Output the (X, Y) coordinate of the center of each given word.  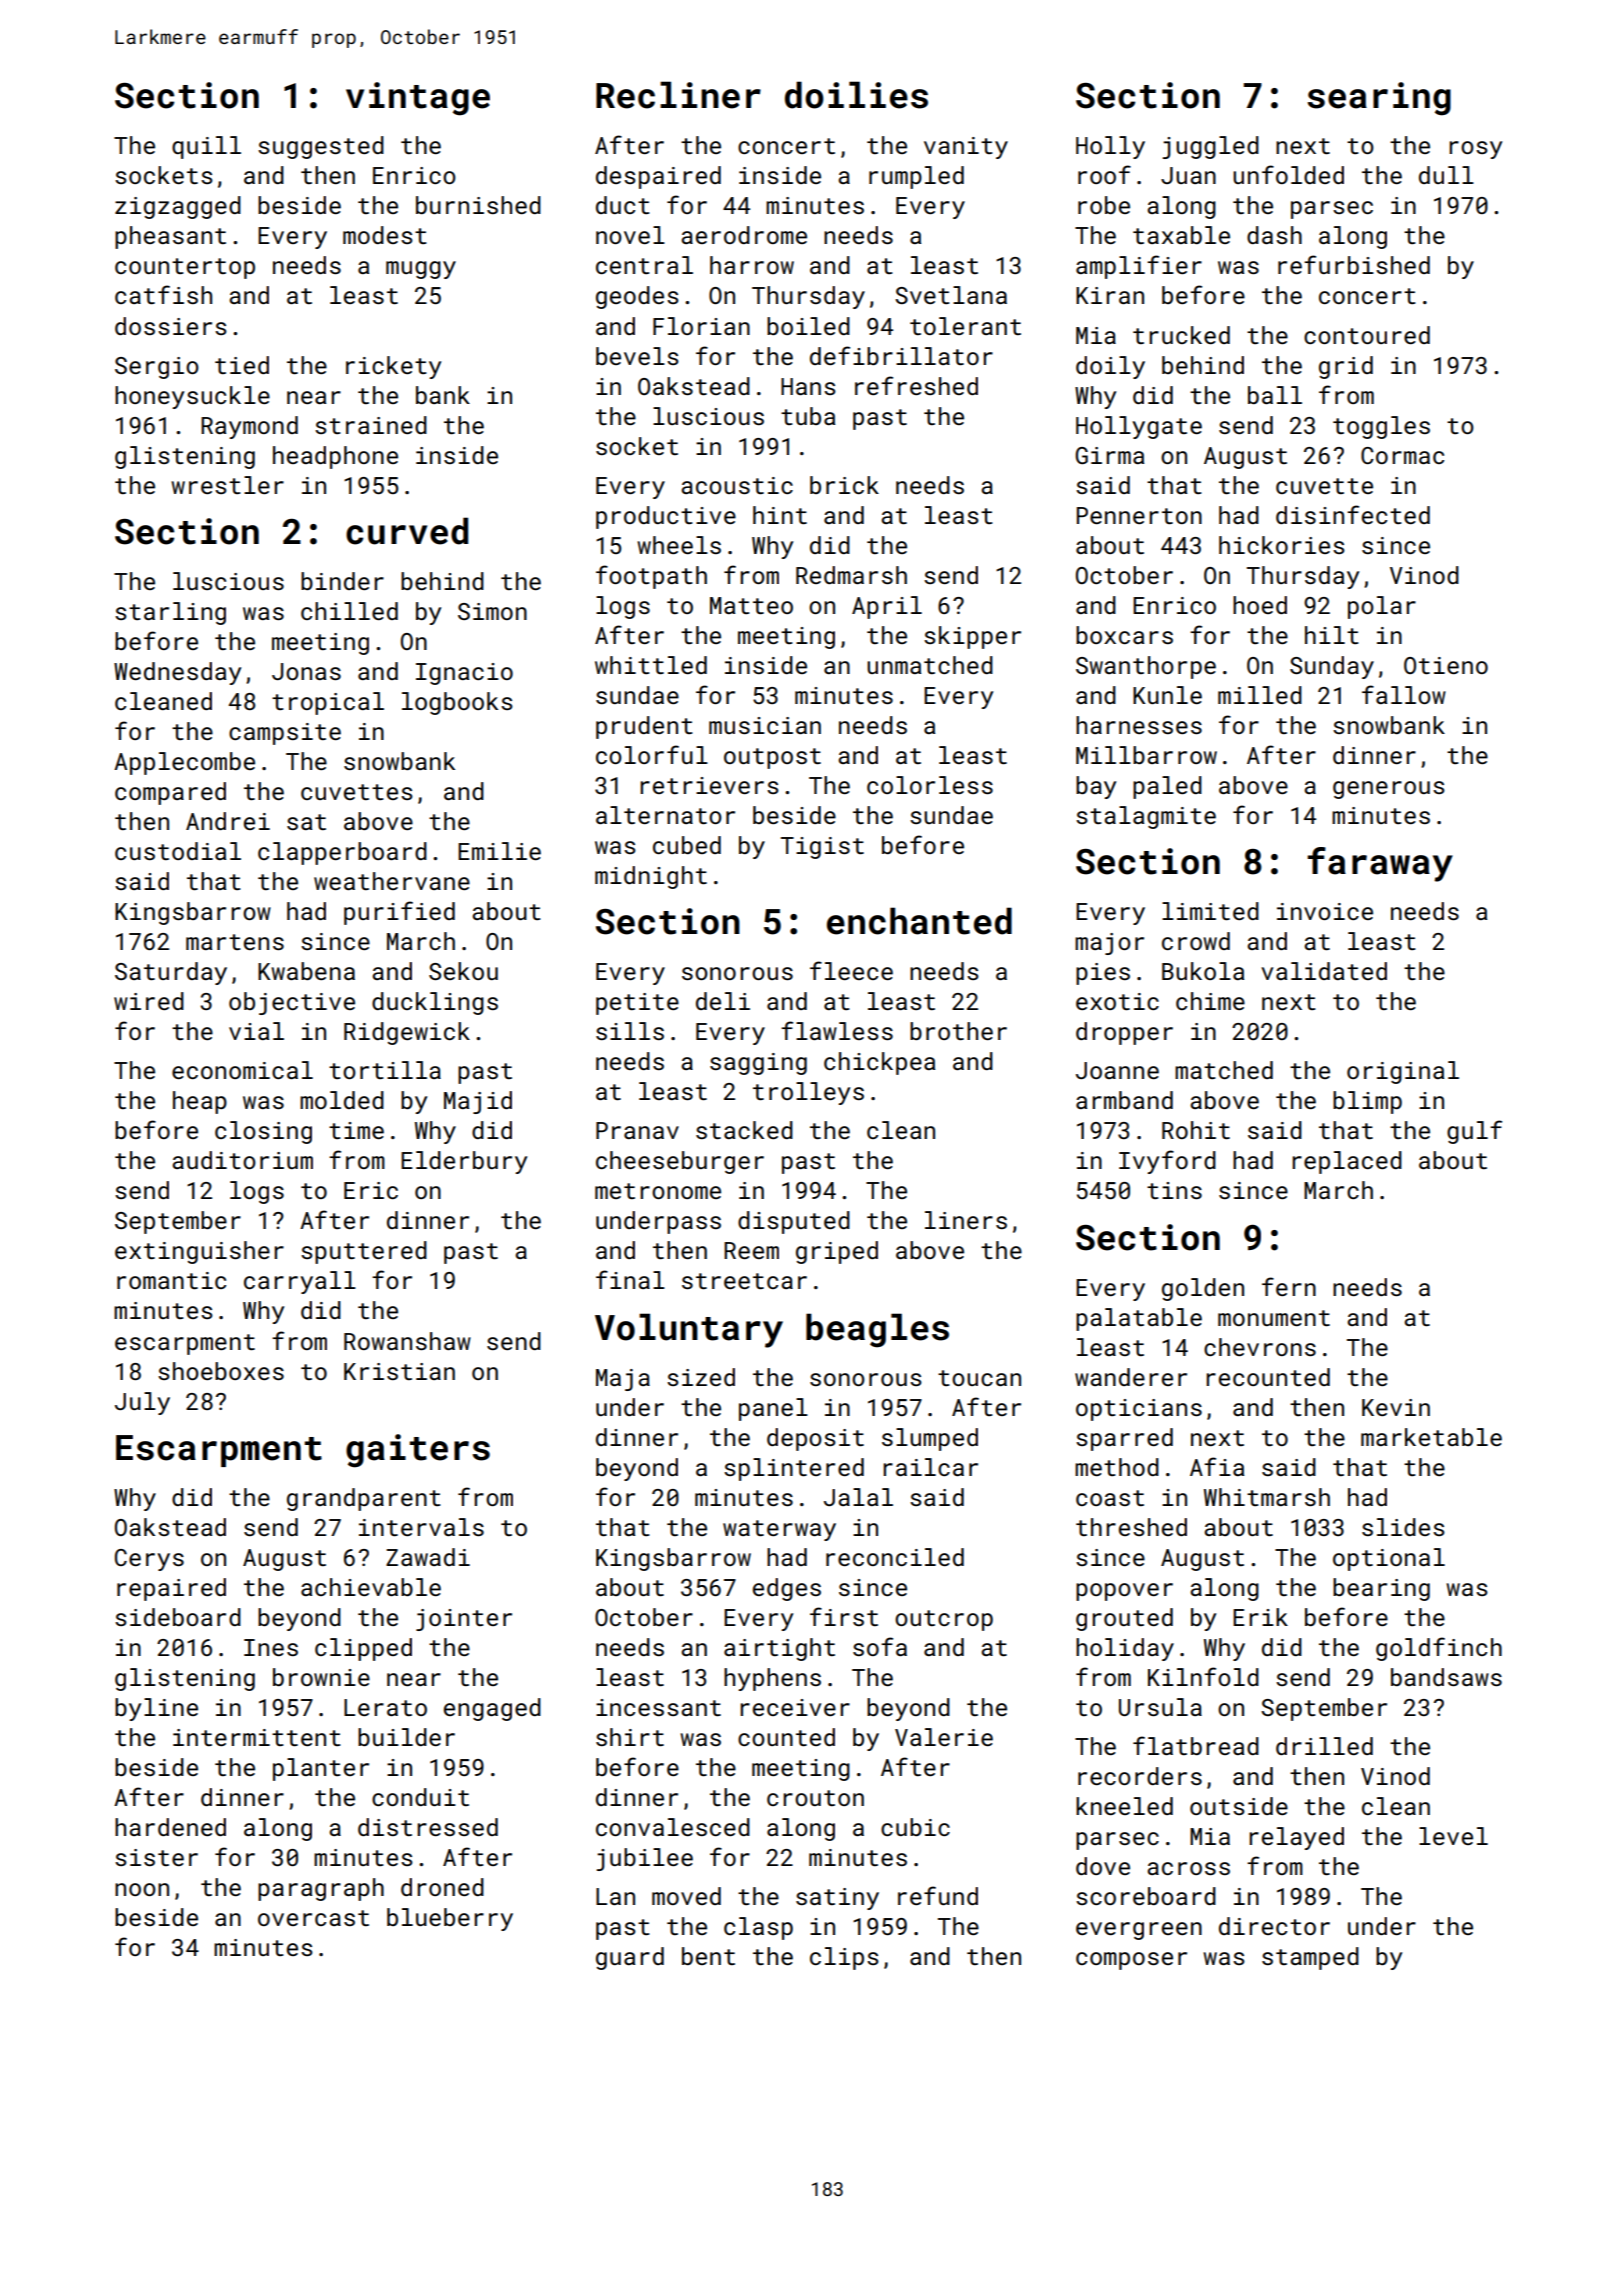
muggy (421, 270)
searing (1379, 99)
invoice (1325, 911)
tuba (808, 416)
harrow (752, 265)
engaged (492, 1709)
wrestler (227, 485)
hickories (1282, 545)
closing (263, 1132)
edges (787, 1589)
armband (1124, 1100)
